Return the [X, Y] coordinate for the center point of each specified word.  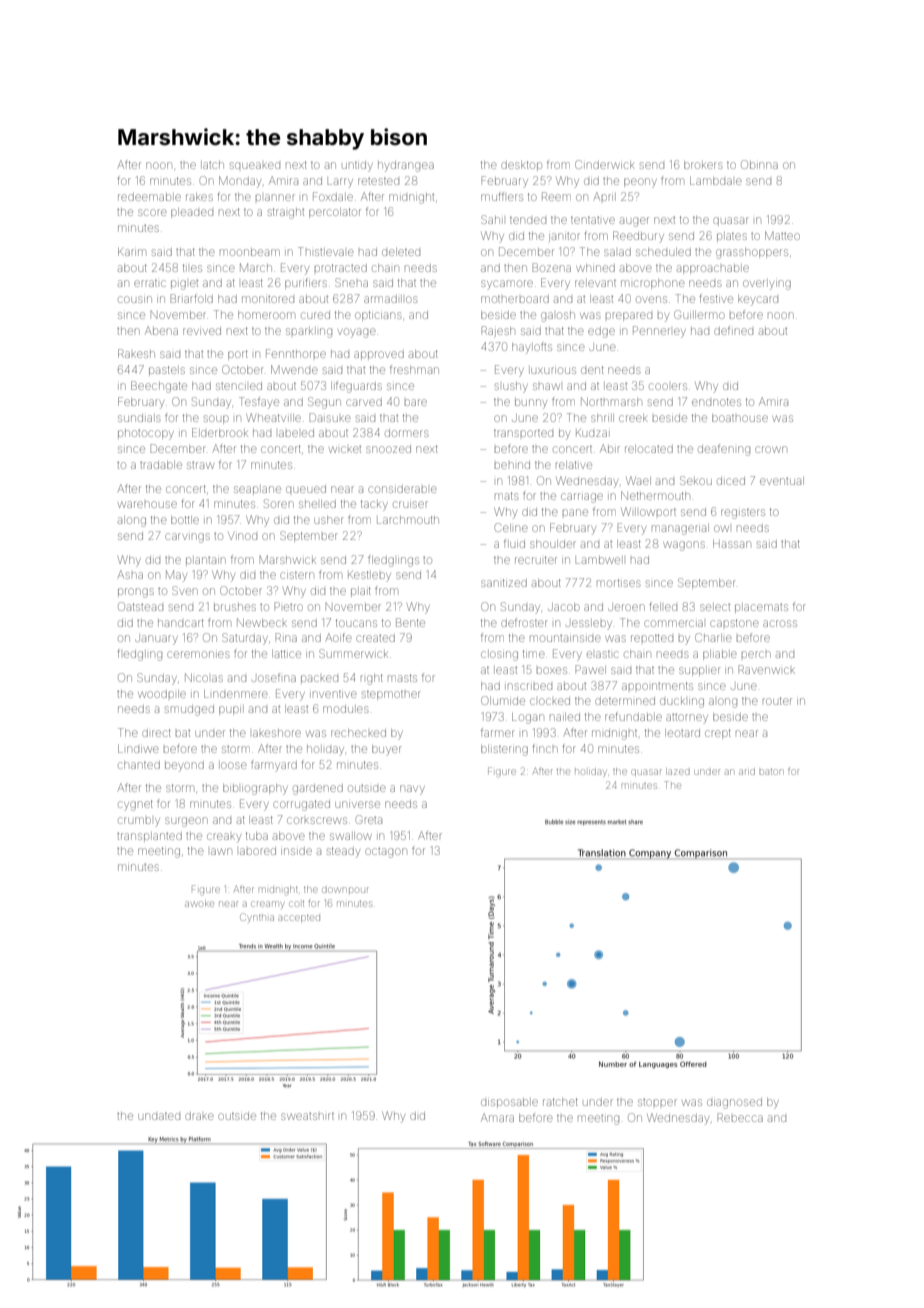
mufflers [502, 196]
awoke [199, 903]
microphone [653, 284]
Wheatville [273, 417]
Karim [131, 252]
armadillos [390, 299]
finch [545, 748]
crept [718, 734]
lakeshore [277, 733]
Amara [497, 1117]
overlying [767, 285]
